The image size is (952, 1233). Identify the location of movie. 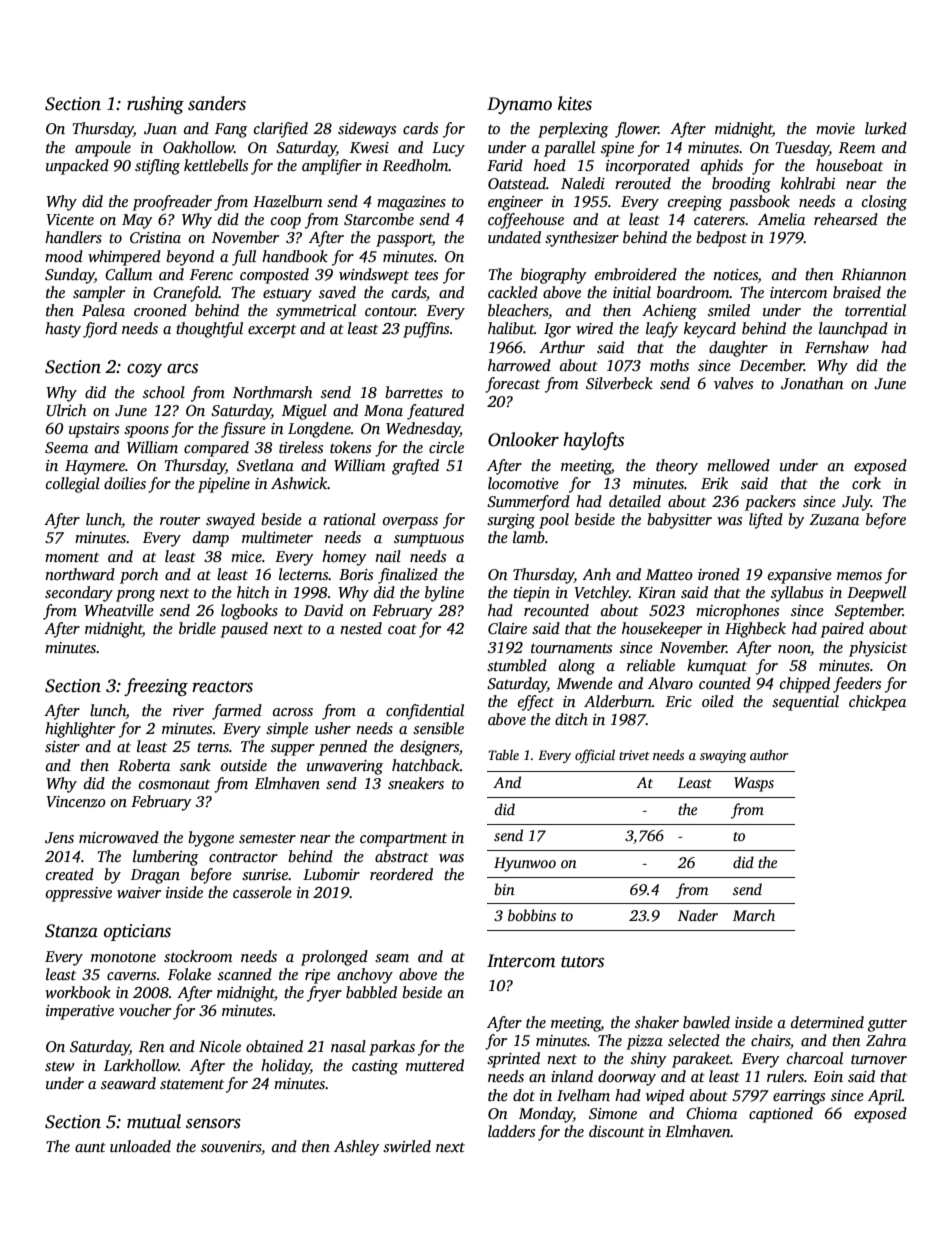
(835, 128).
